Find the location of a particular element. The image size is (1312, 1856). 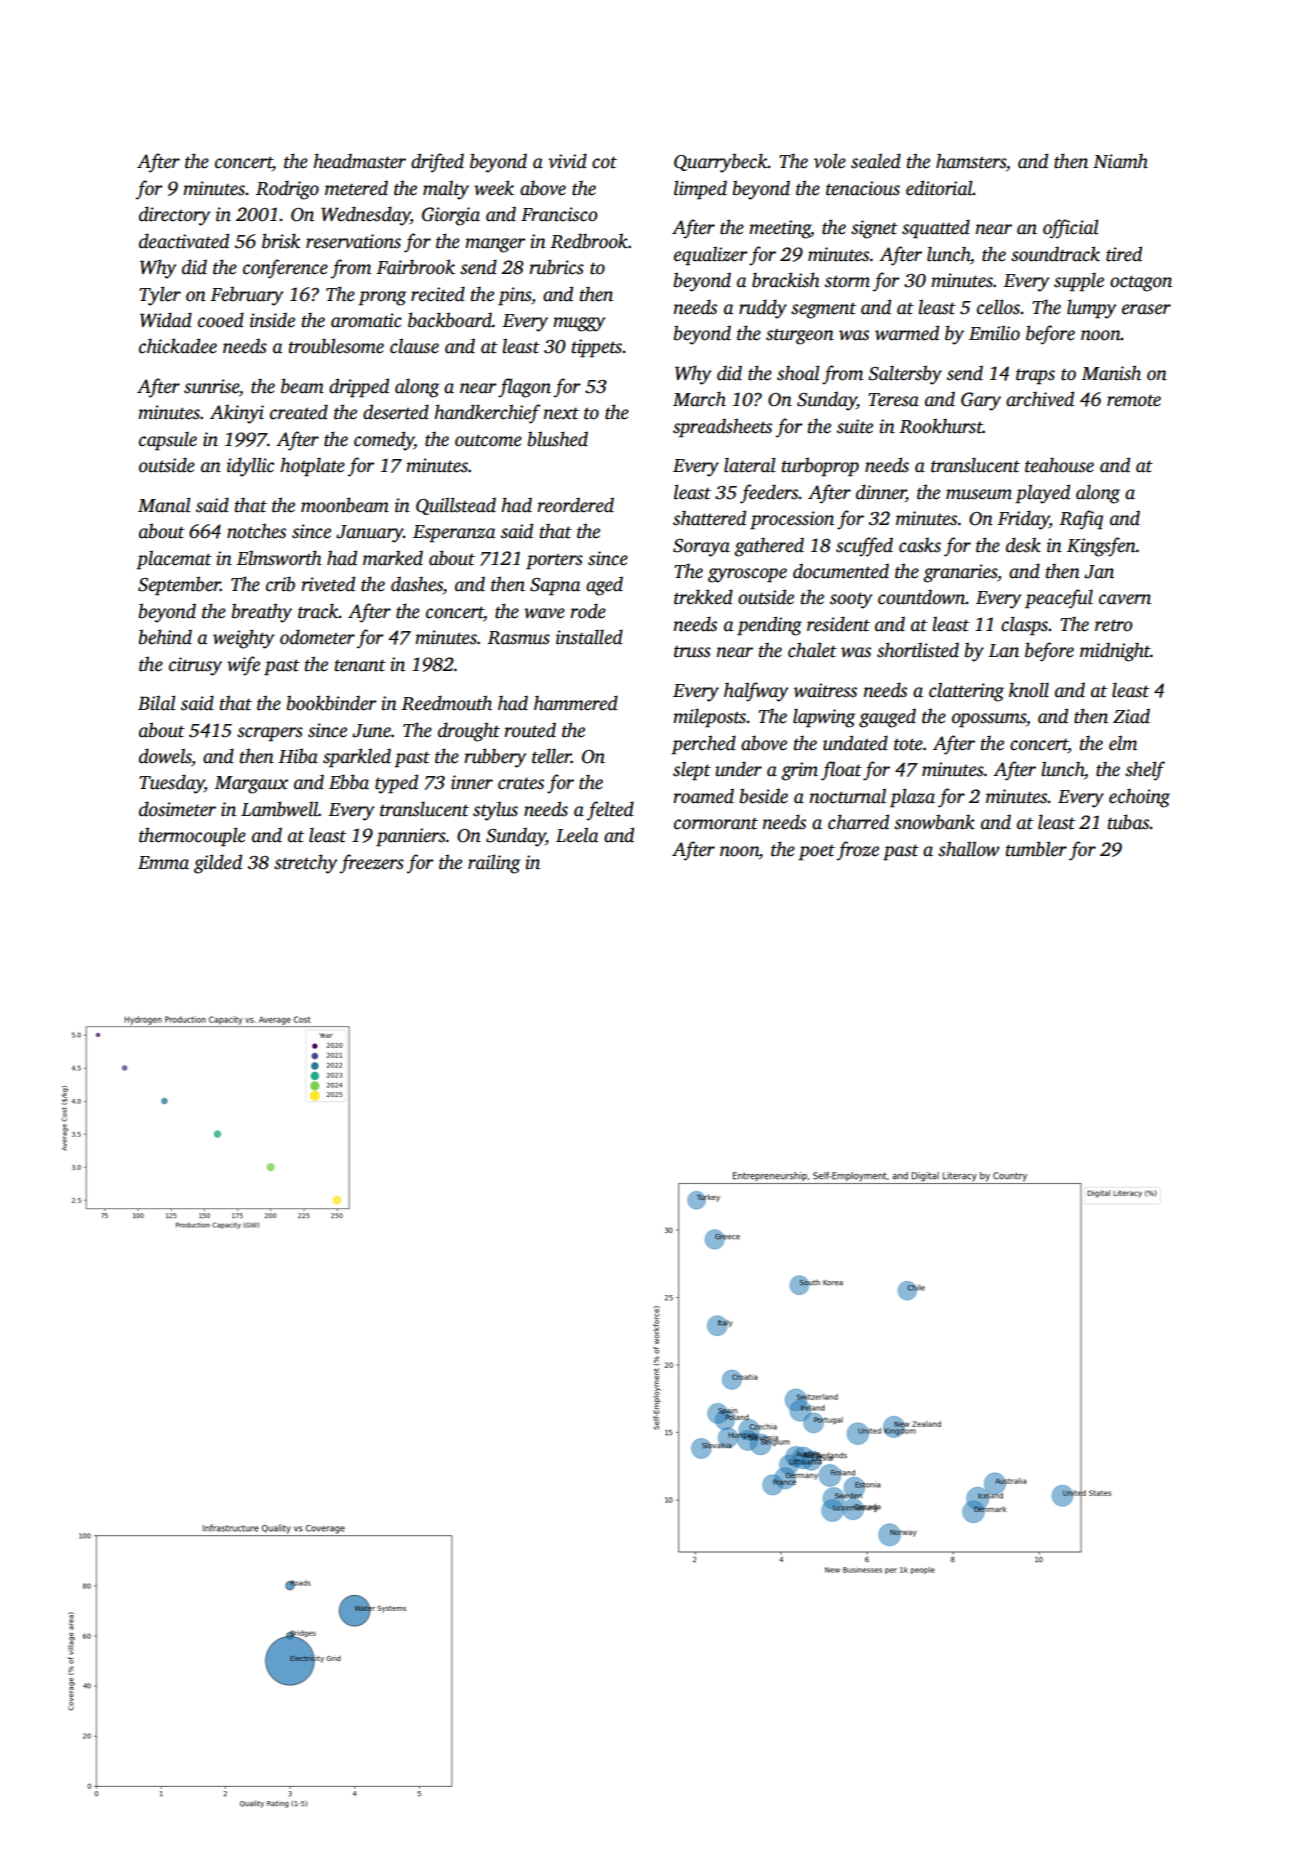

procession is located at coordinates (792, 520).
